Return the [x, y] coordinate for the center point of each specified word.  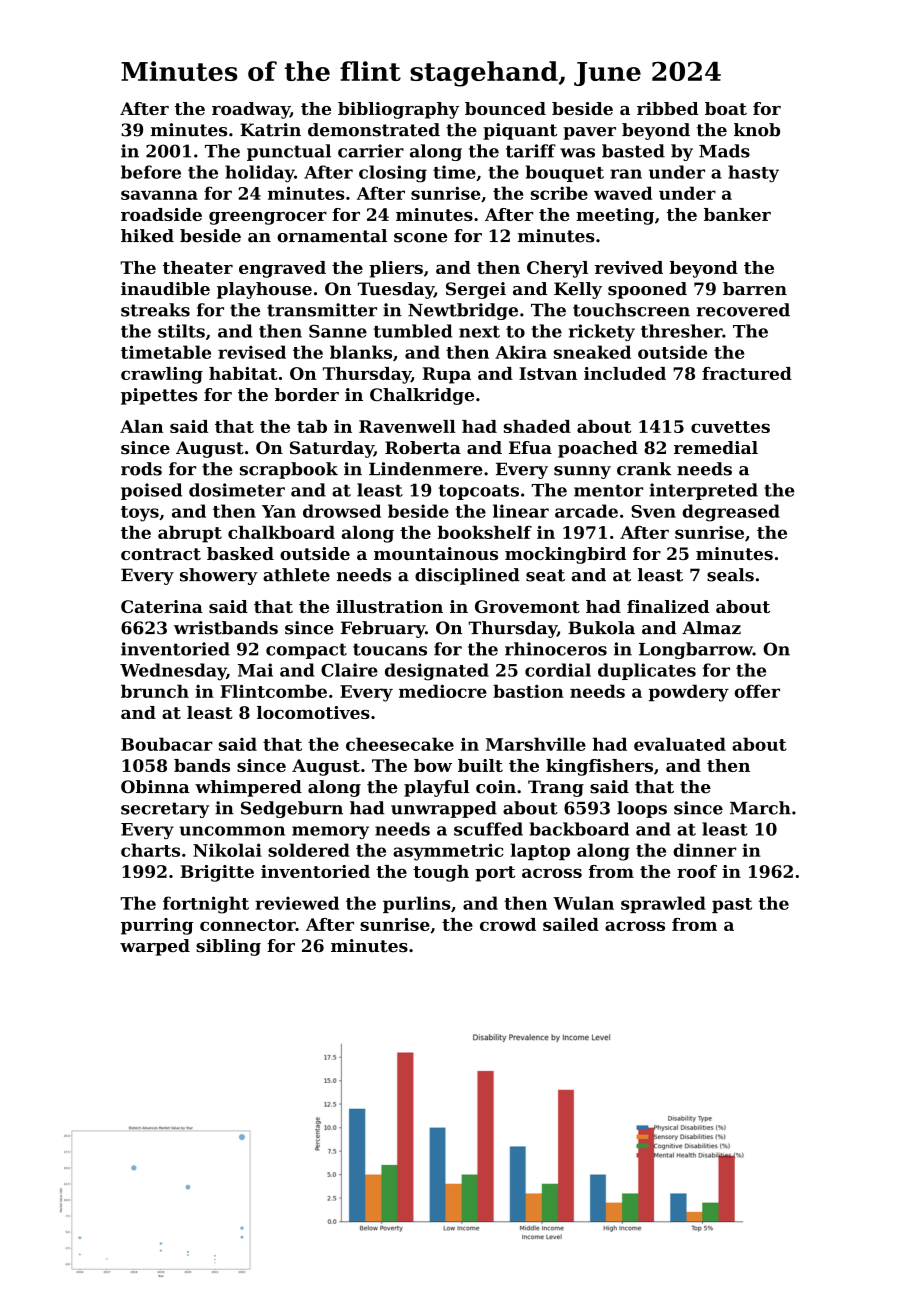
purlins [416, 904]
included [625, 373]
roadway [251, 110]
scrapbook [289, 470]
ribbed [667, 108]
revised [252, 352]
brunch [155, 691]
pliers [396, 269]
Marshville [536, 744]
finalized [668, 606]
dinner [704, 850]
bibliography [398, 110]
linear [521, 511]
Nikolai [227, 850]
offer [757, 691]
